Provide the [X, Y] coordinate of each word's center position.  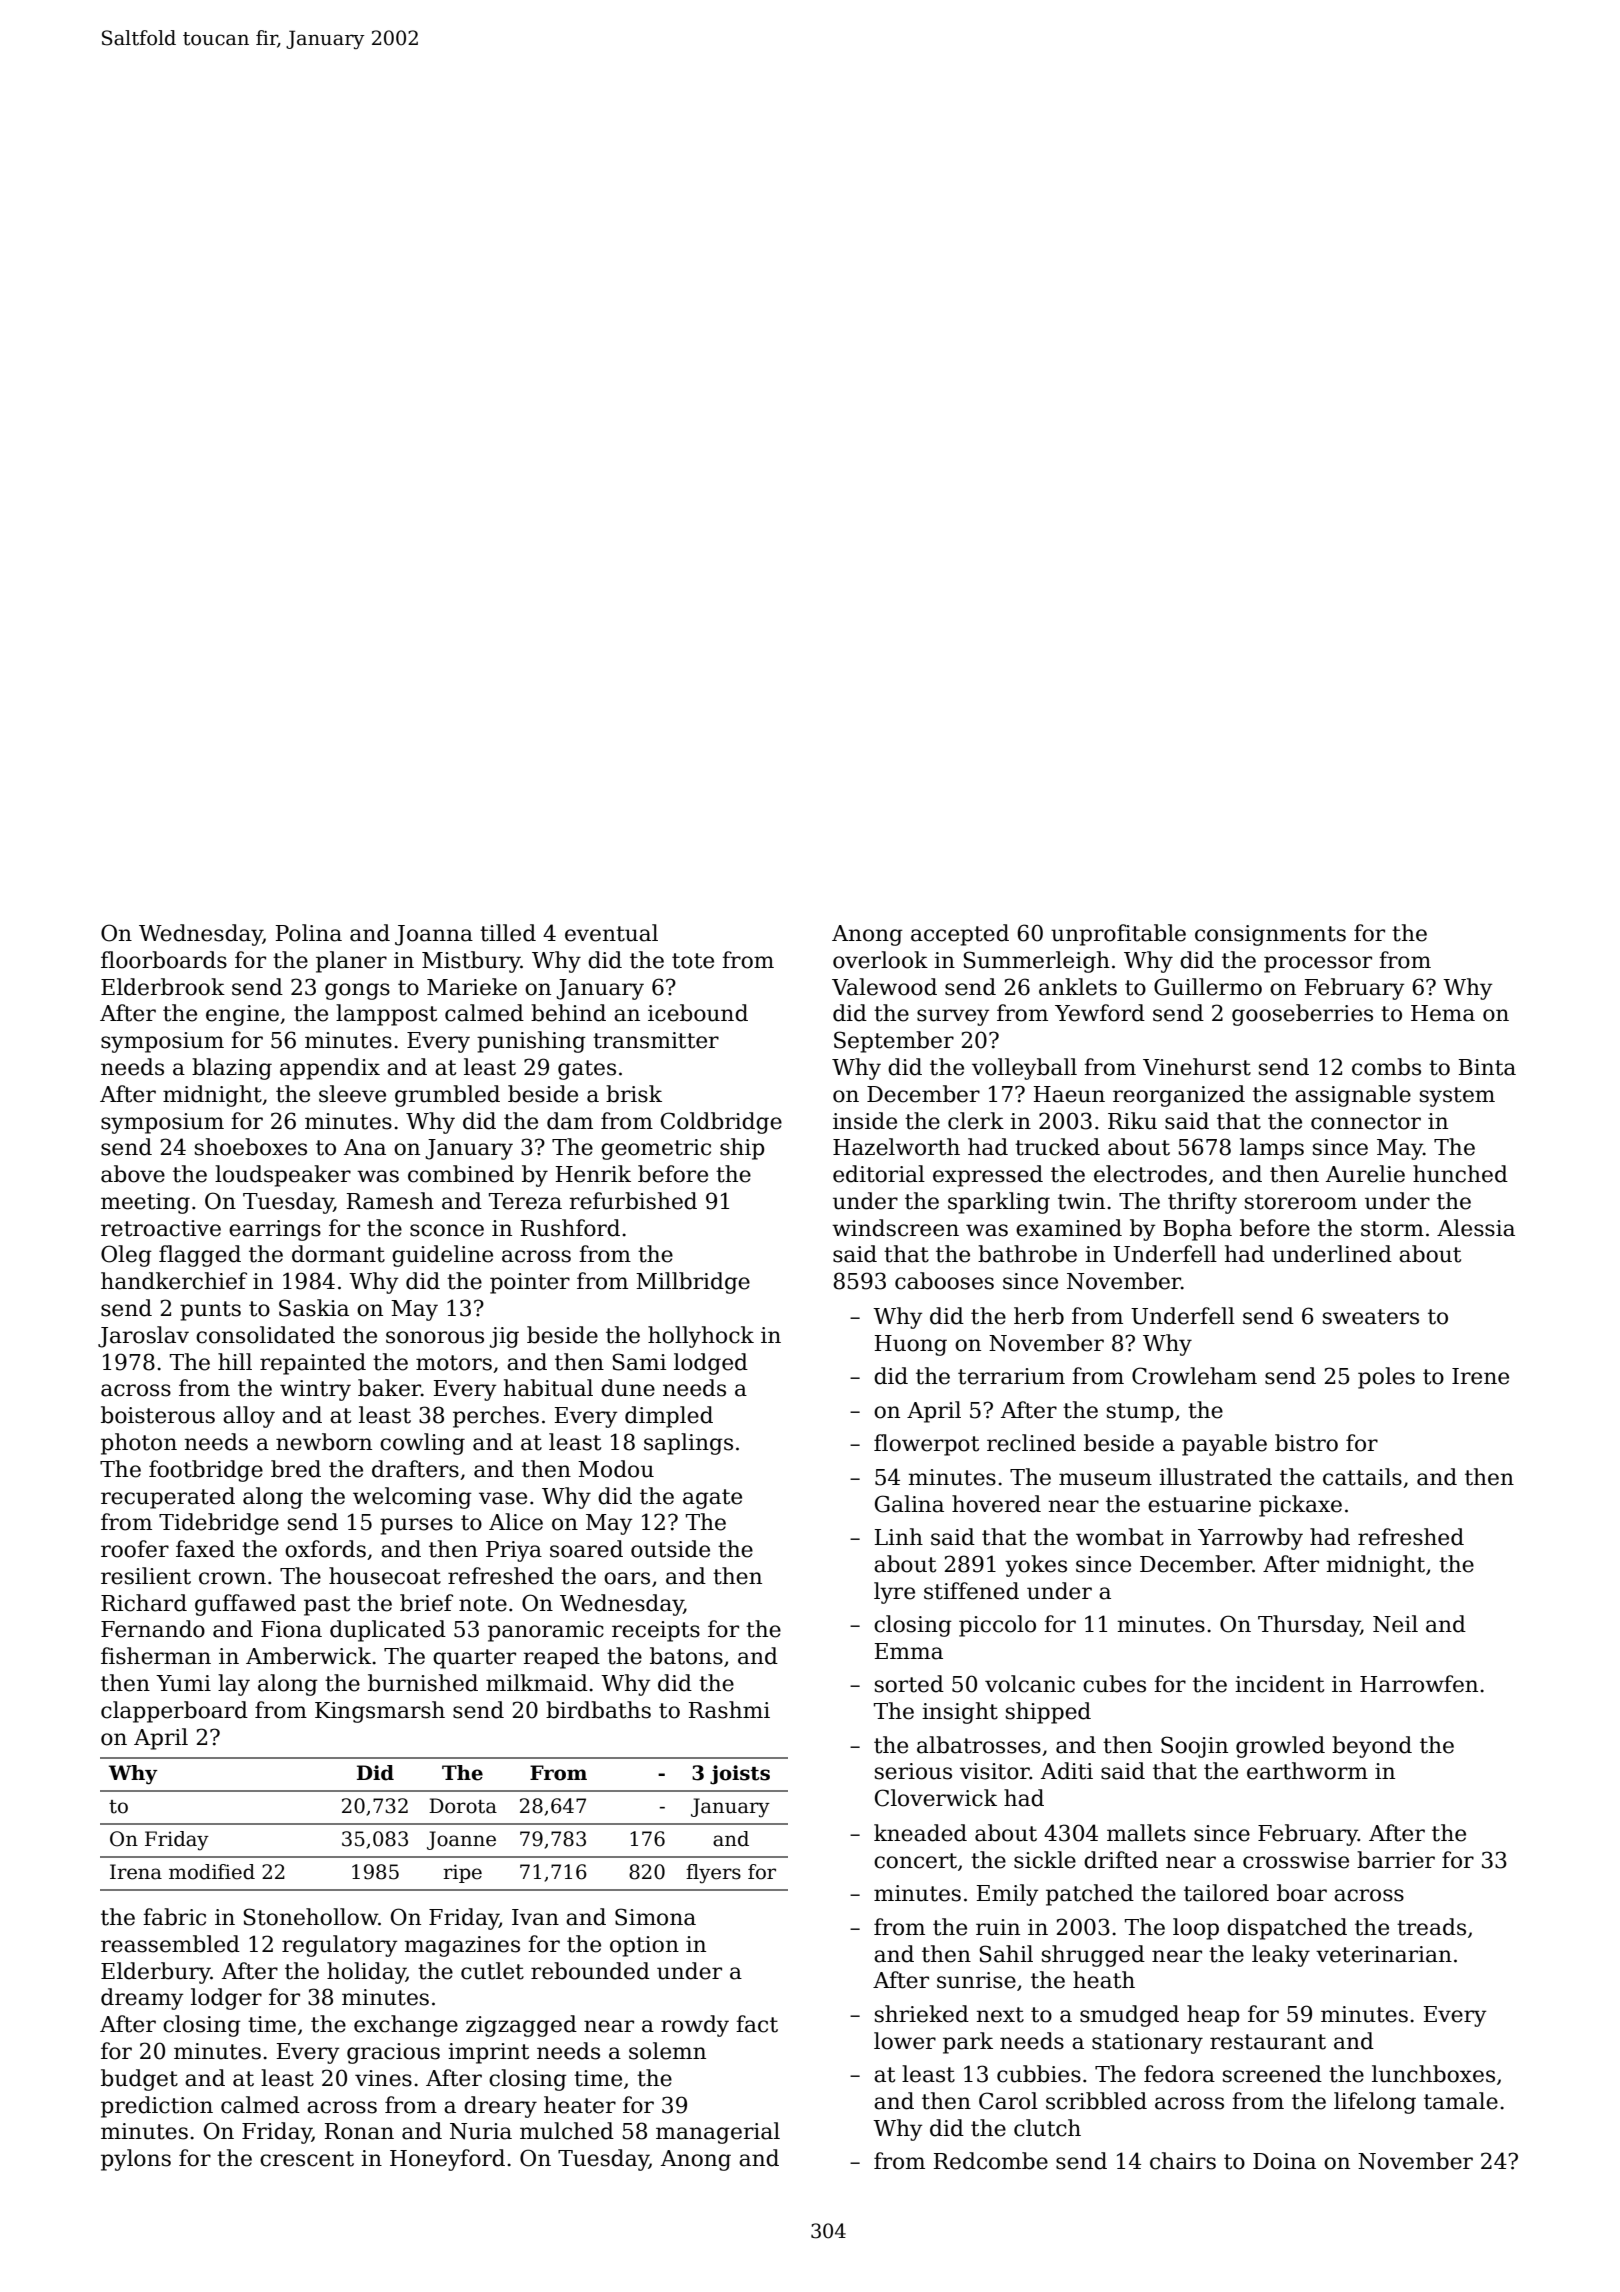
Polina [309, 933]
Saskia [314, 1308]
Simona [655, 1917]
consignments [1270, 935]
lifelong [1375, 2103]
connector [1366, 1122]
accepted [960, 935]
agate [712, 1499]
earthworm [1307, 1771]
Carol [1008, 2101]
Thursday [1309, 1626]
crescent [307, 2159]
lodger [226, 1999]
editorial [879, 1174]
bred [296, 1469]
